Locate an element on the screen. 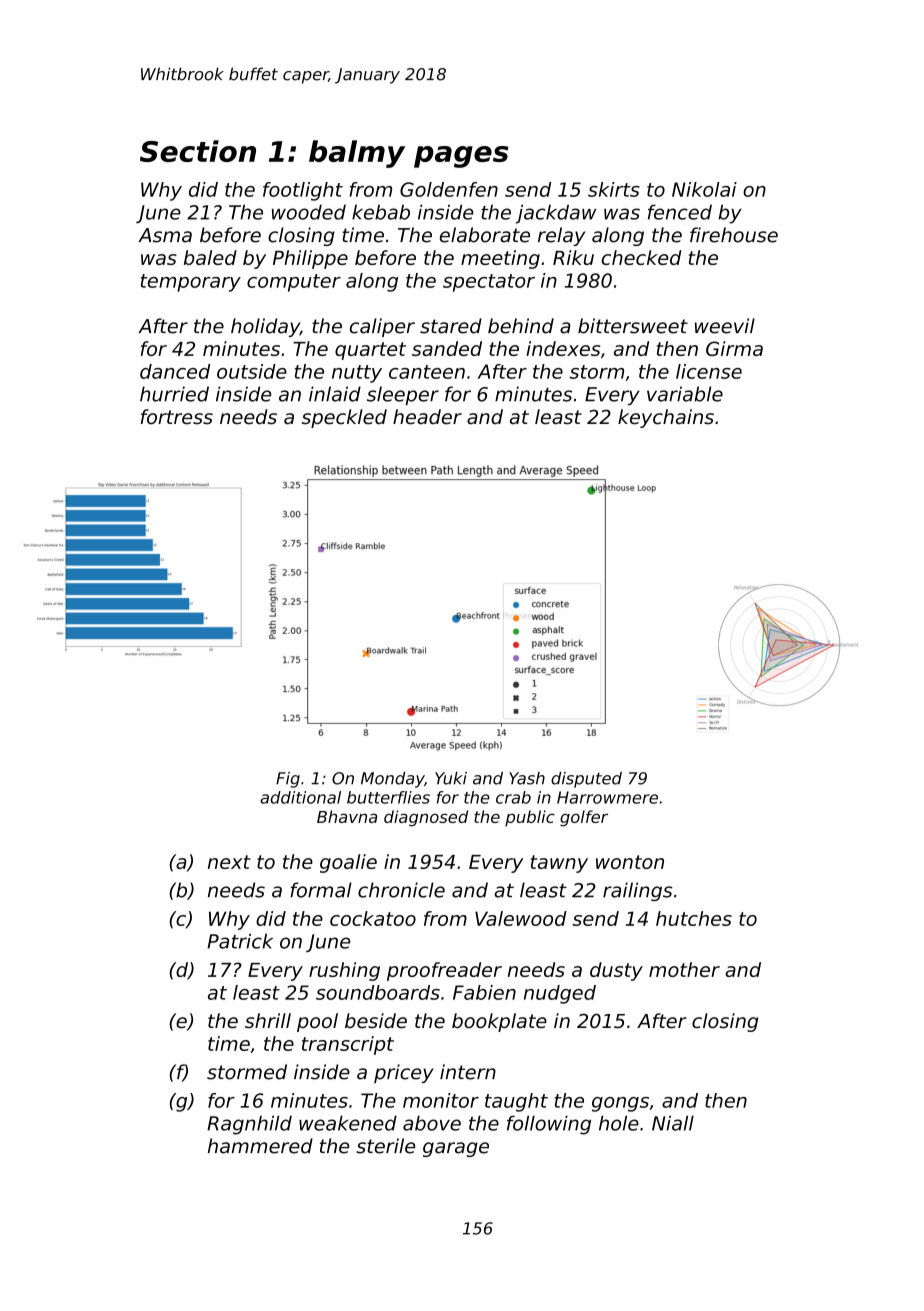 The width and height of the screenshot is (924, 1311). speckled is located at coordinates (344, 418).
